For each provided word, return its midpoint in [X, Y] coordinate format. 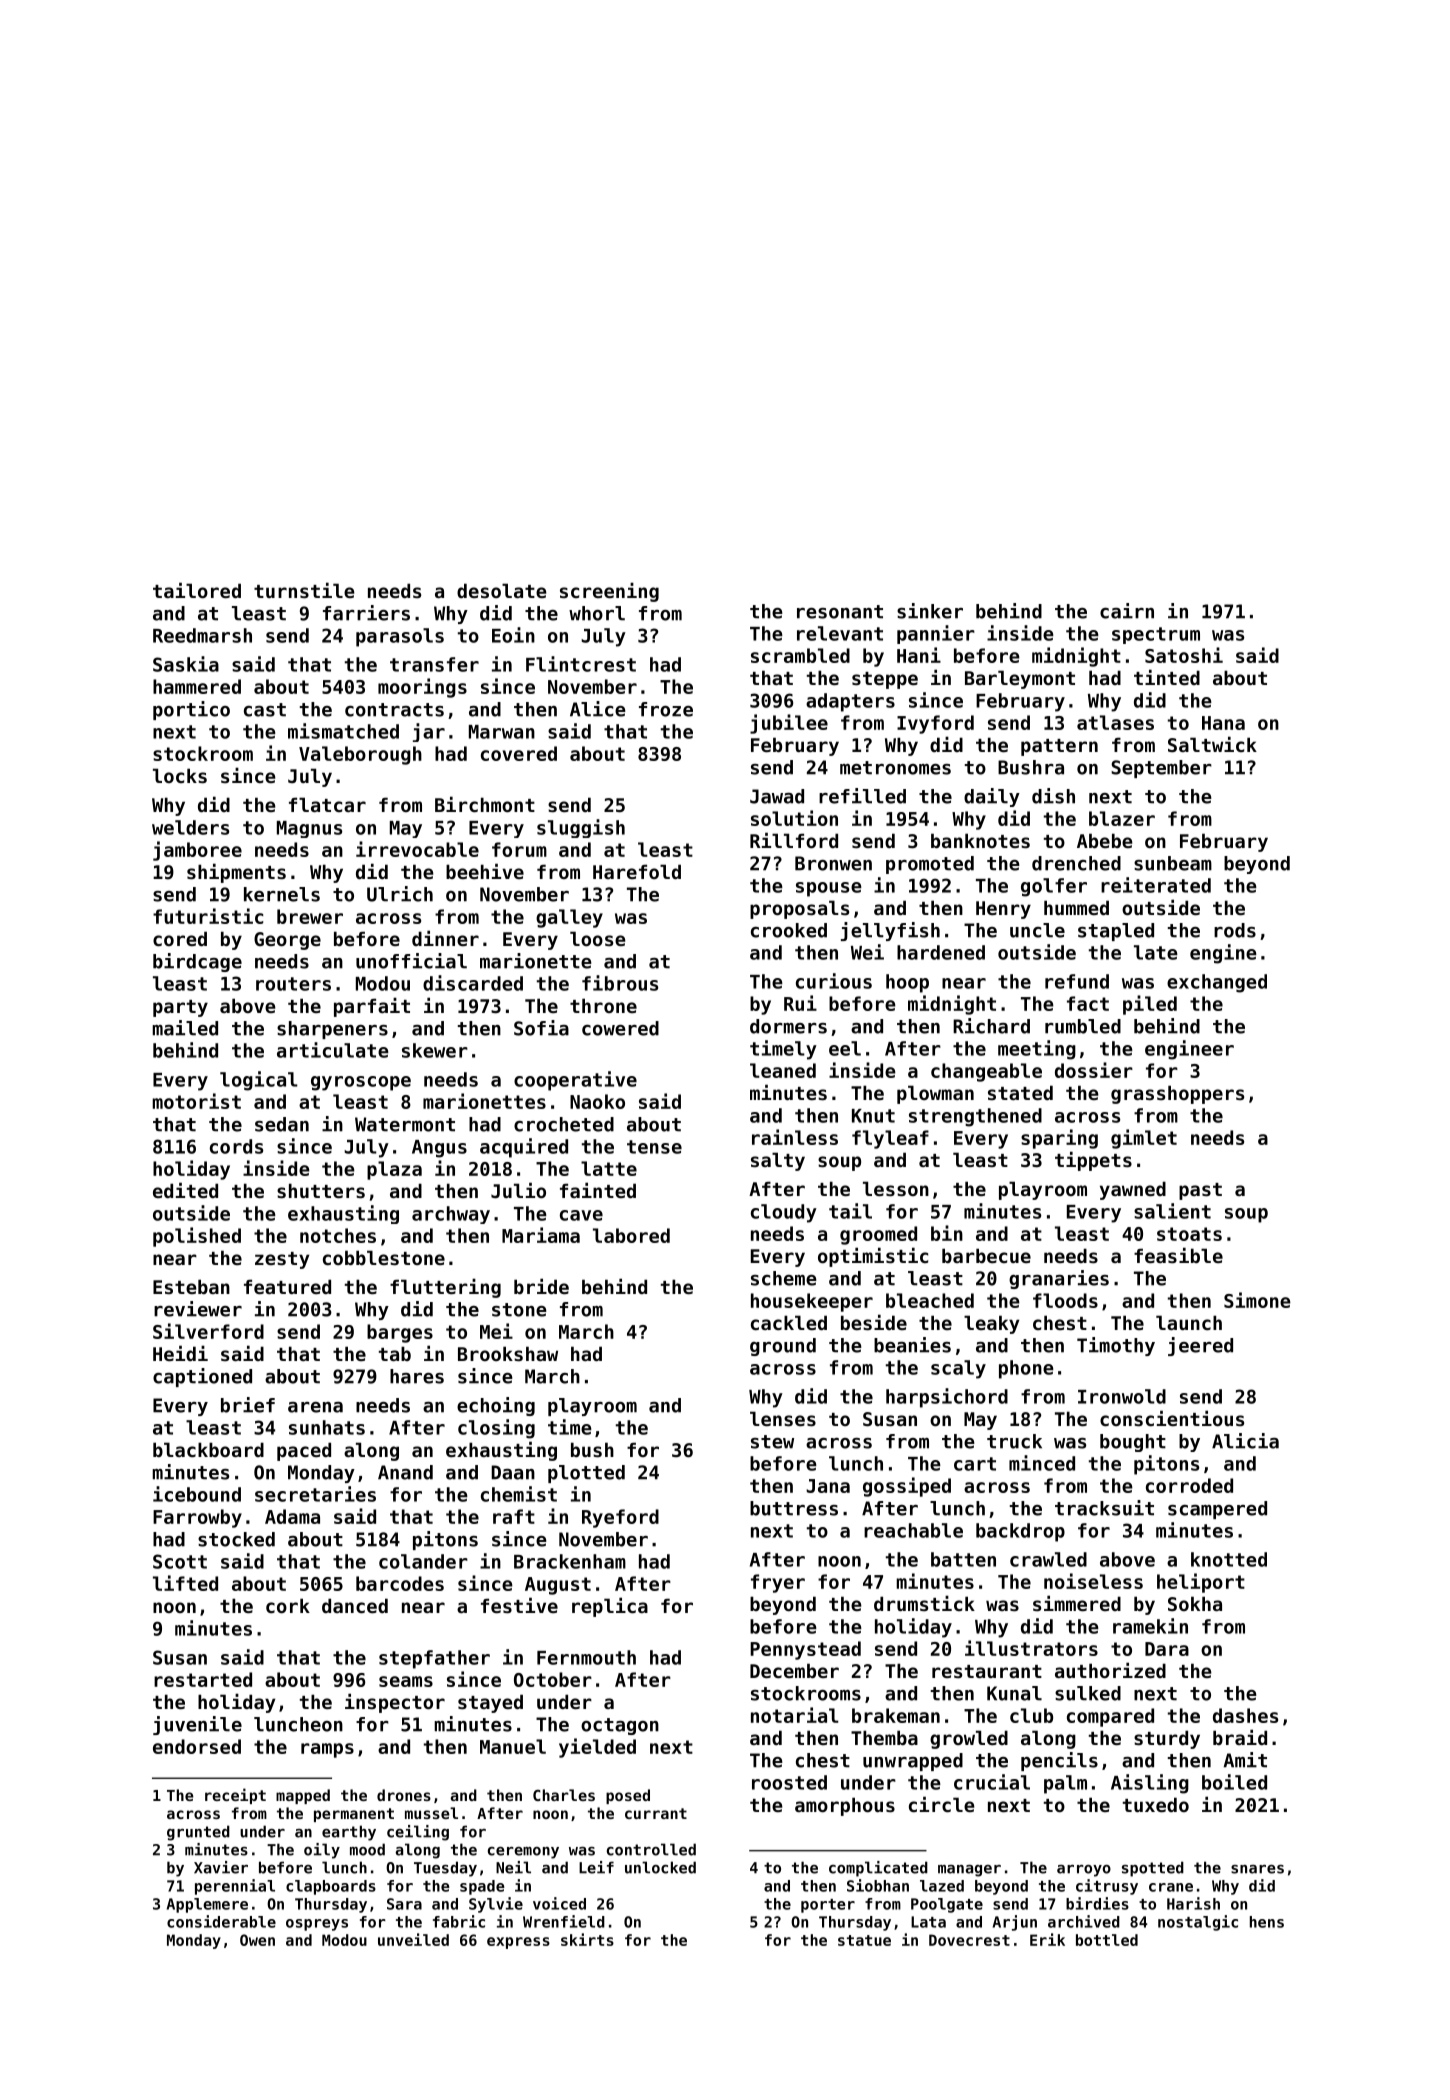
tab [395, 1353]
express [518, 1943]
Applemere [207, 1905]
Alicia [1245, 1441]
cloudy [784, 1213]
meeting [1037, 1050]
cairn [1127, 611]
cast [265, 710]
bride [541, 1286]
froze [666, 709]
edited [185, 1190]
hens [1267, 1922]
